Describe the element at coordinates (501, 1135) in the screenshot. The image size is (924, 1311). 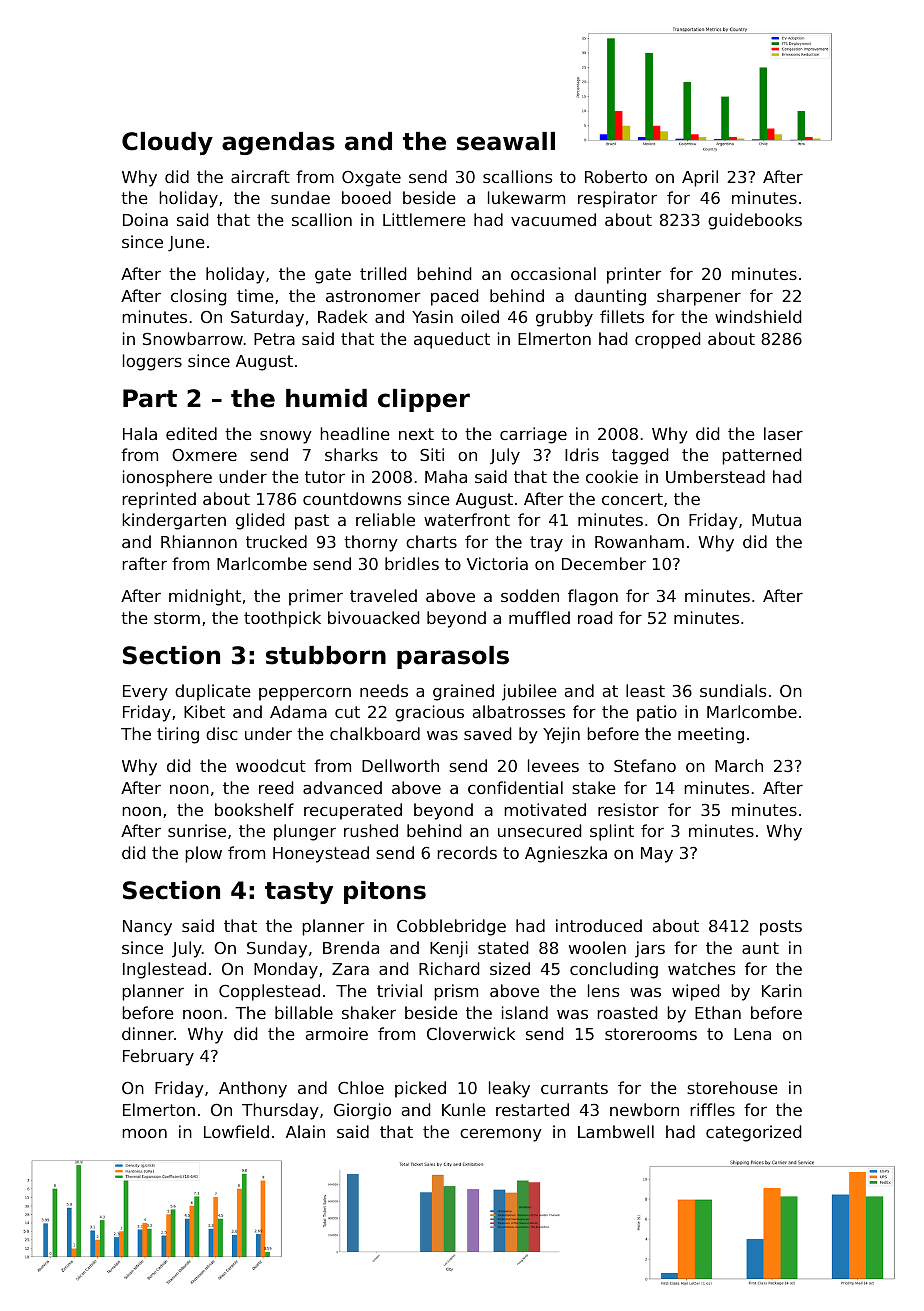
I see `ceremony` at that location.
